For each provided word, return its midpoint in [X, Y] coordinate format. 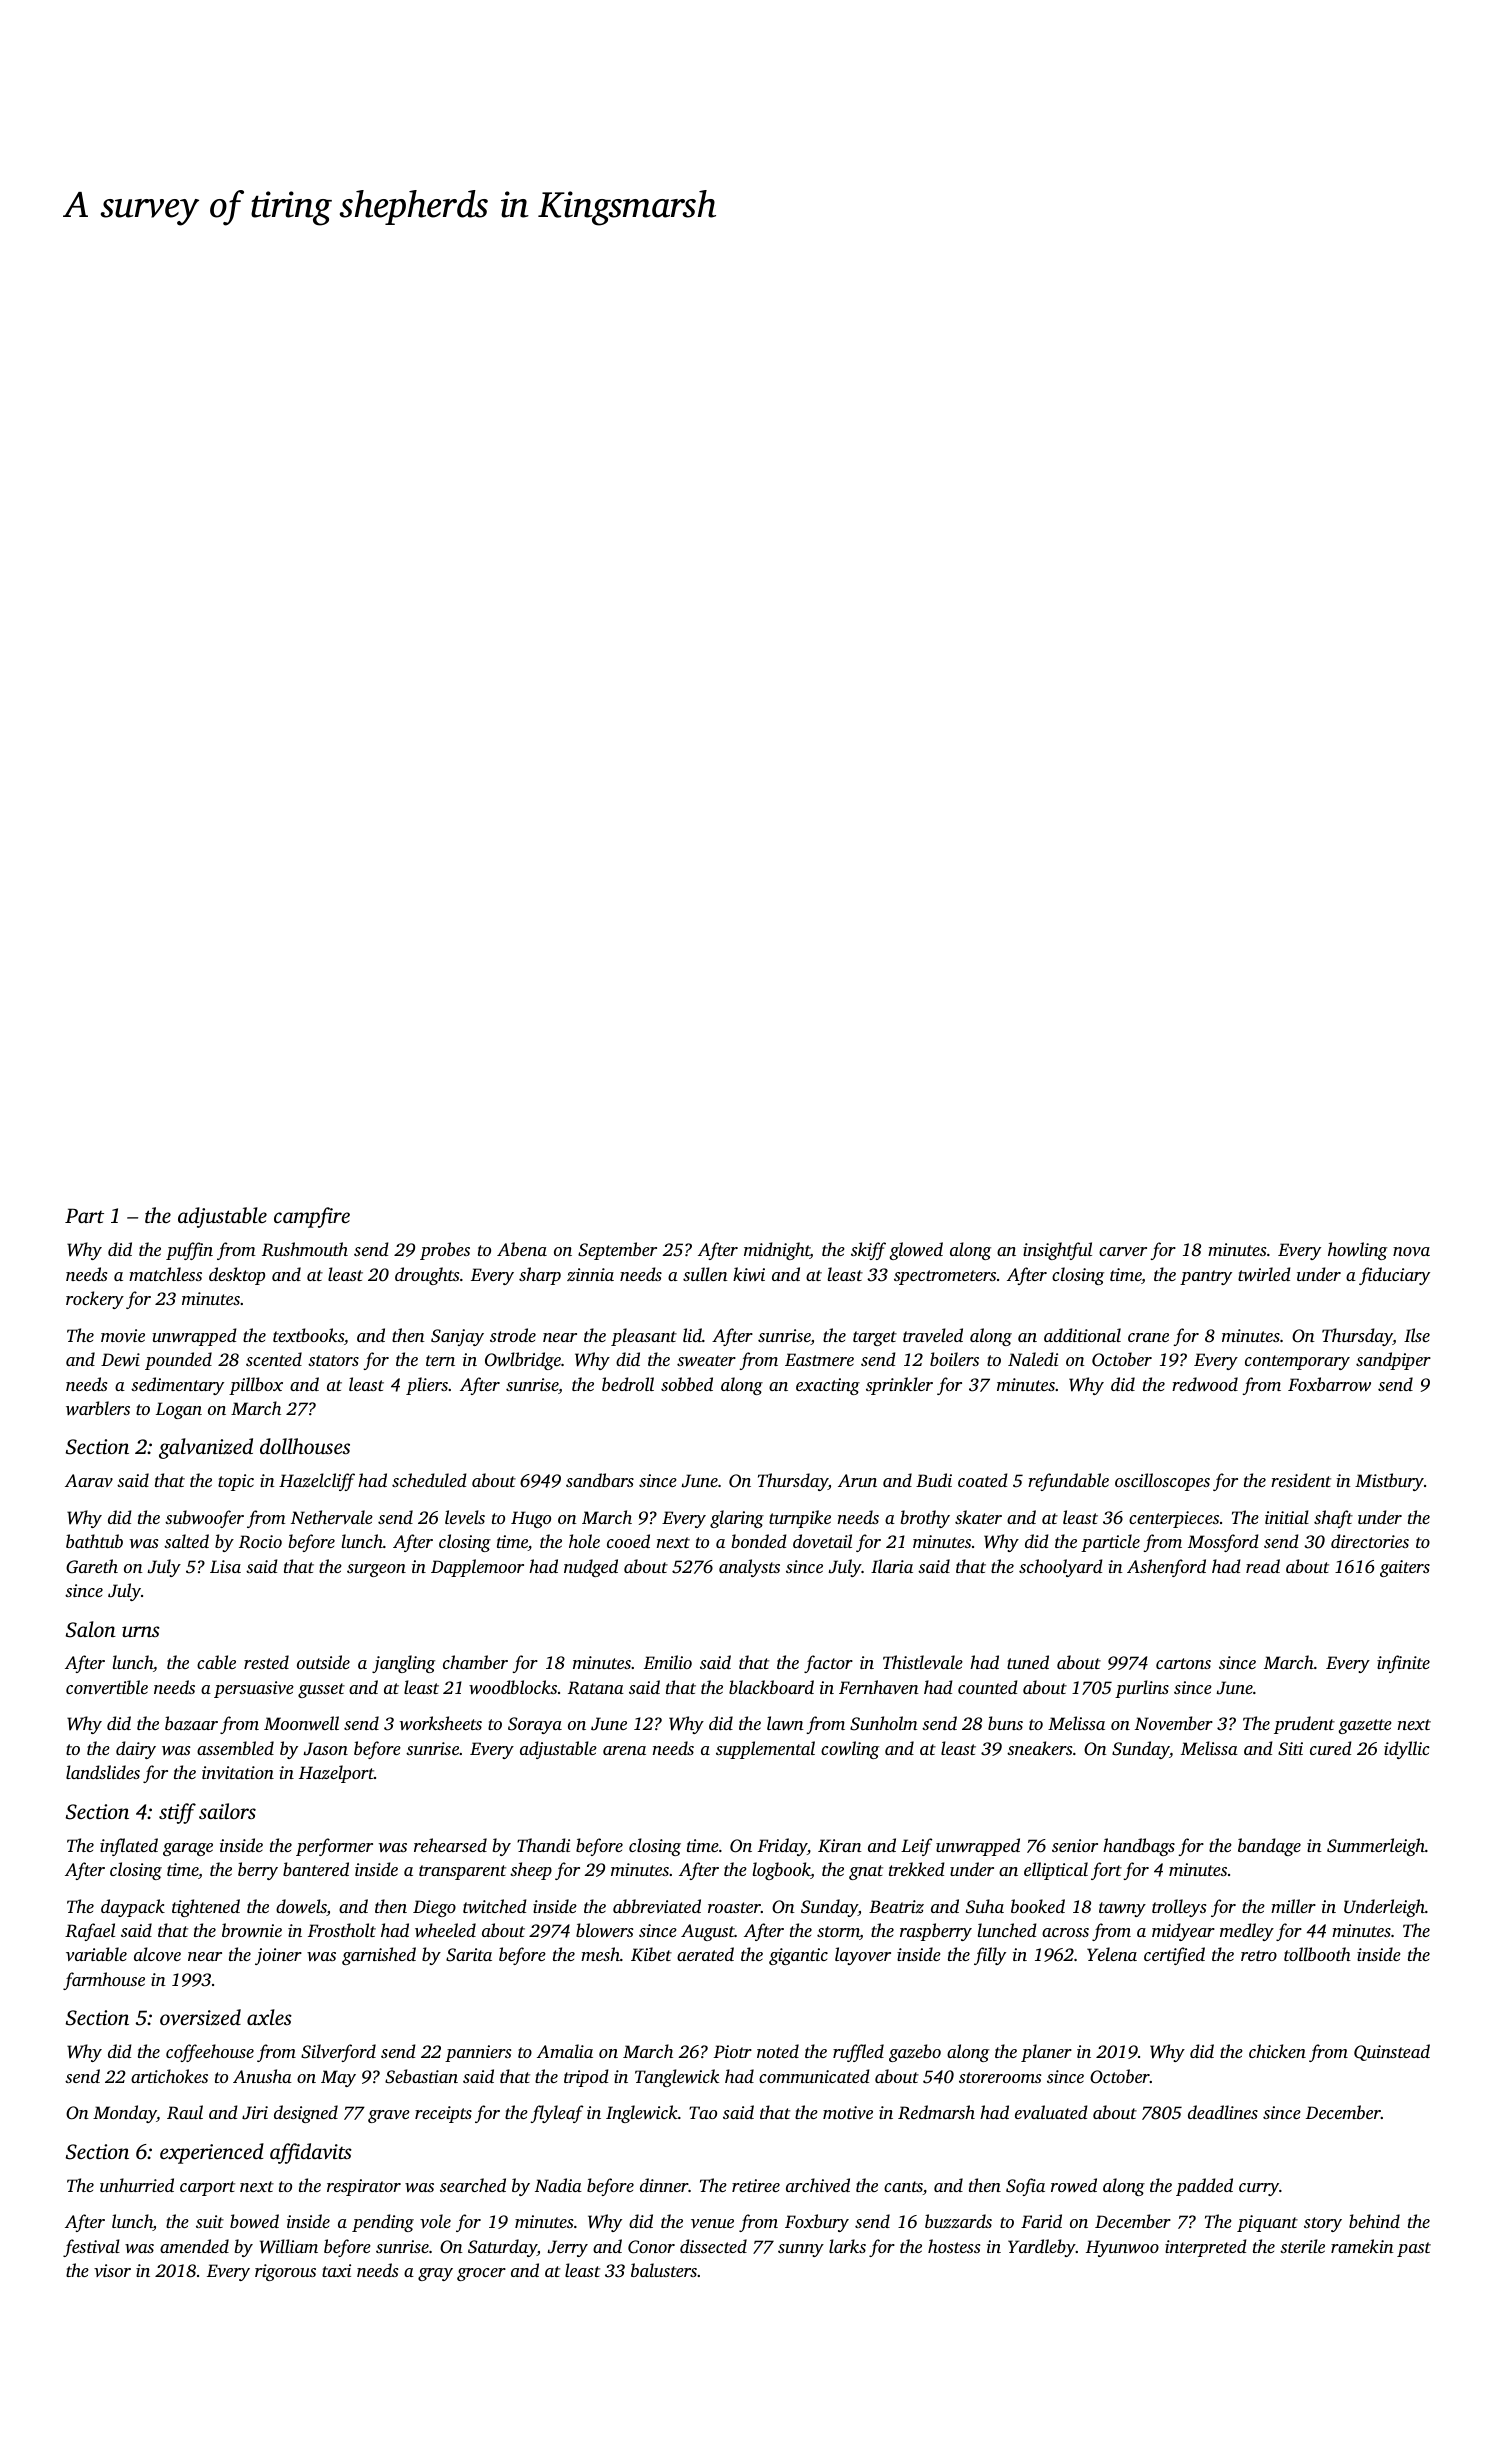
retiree [756, 2185]
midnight [777, 1251]
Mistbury [1389, 1482]
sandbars [600, 1480]
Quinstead [1392, 2052]
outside [323, 1662]
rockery [95, 1300]
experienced [212, 2153]
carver [1123, 1251]
